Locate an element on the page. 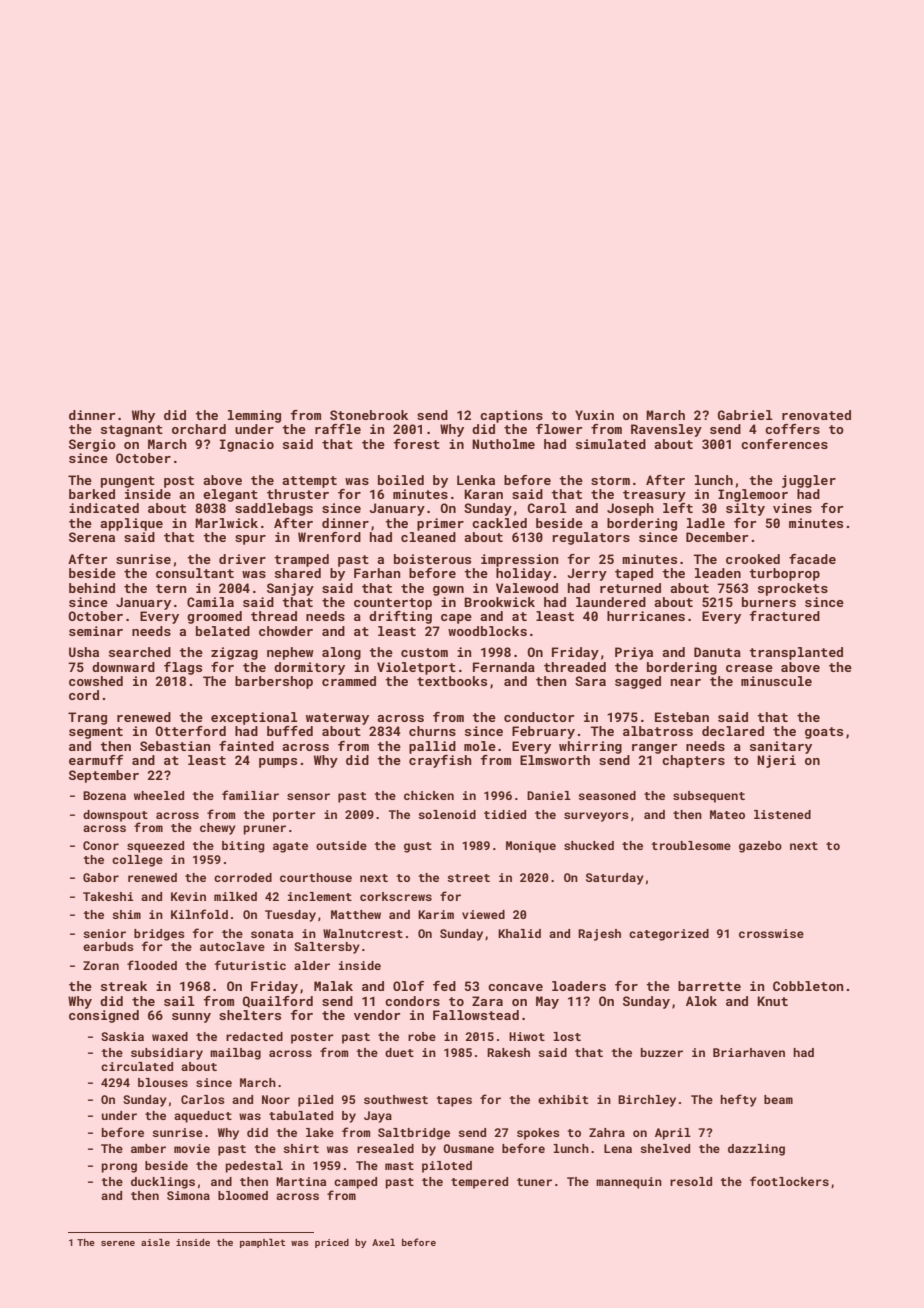 Image resolution: width=924 pixels, height=1308 pixels. tabulated is located at coordinates (301, 1115).
